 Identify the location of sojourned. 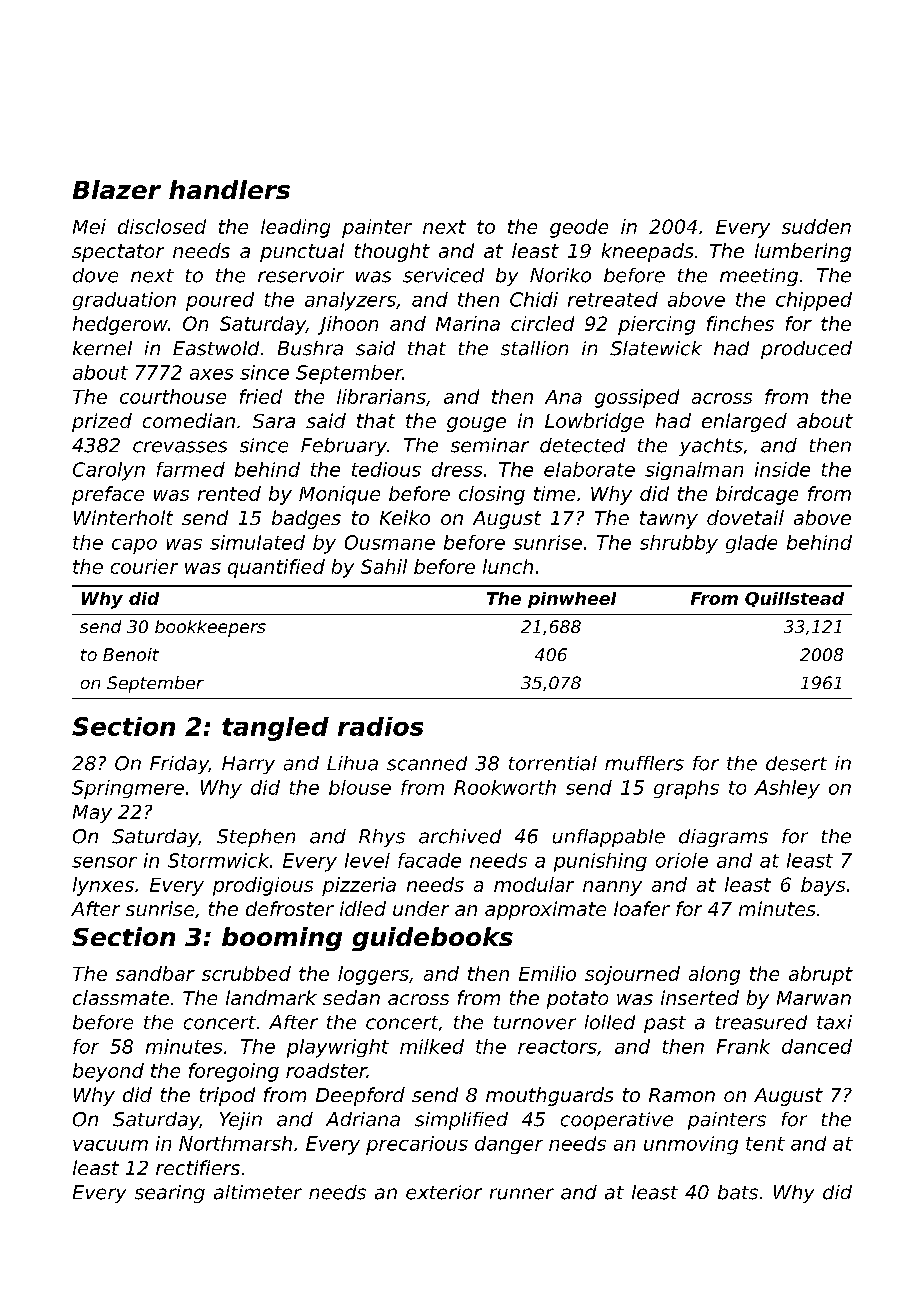
(632, 975).
